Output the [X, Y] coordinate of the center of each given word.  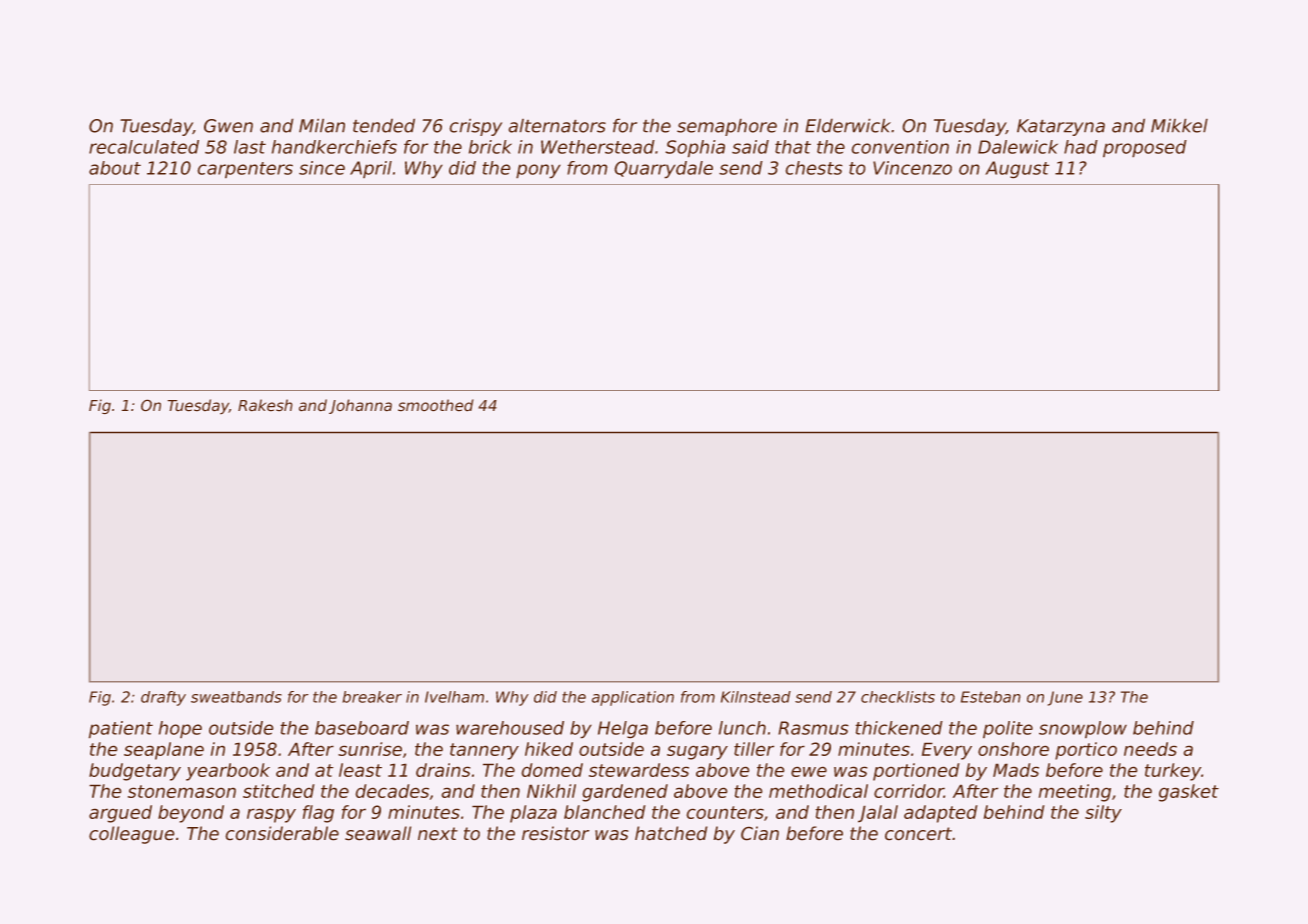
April [371, 169]
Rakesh [265, 405]
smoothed [435, 405]
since [322, 168]
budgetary [135, 772]
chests [814, 168]
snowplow [1083, 729]
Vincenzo [912, 168]
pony [538, 171]
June [1065, 698]
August [1017, 169]
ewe [809, 772]
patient [121, 729]
